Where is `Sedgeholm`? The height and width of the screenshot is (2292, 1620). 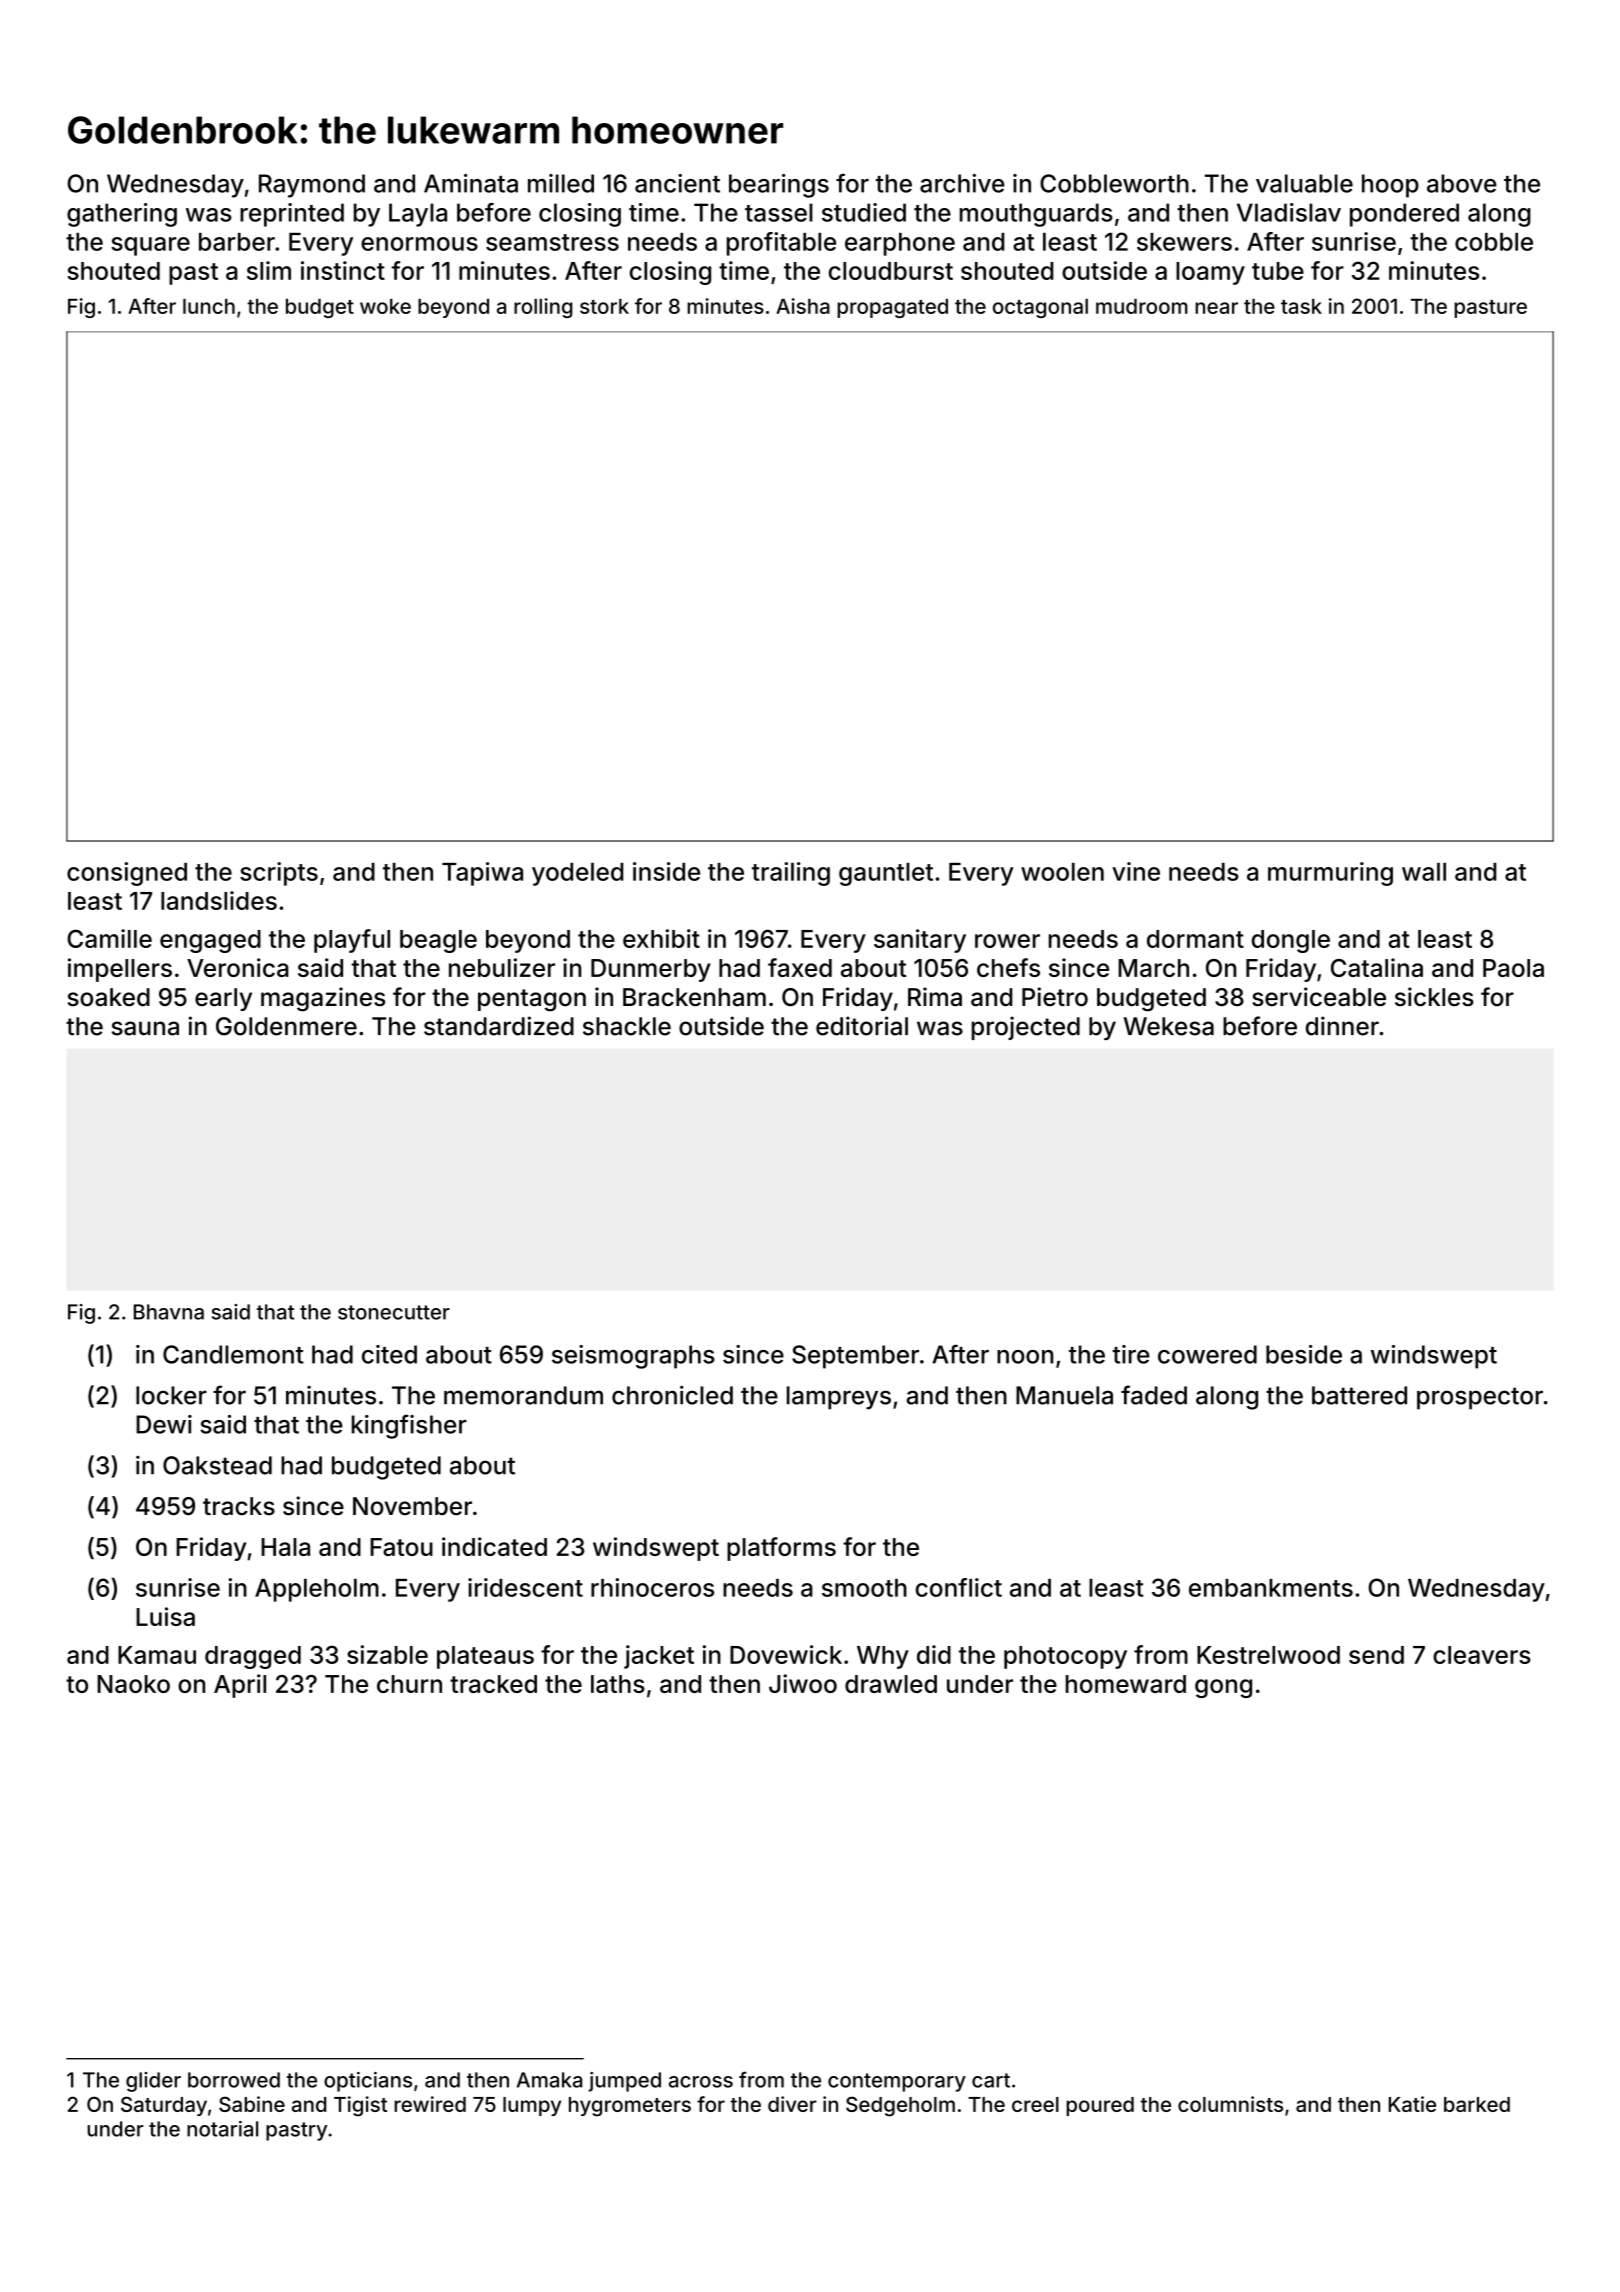 Sedgeholm is located at coordinates (900, 2106).
